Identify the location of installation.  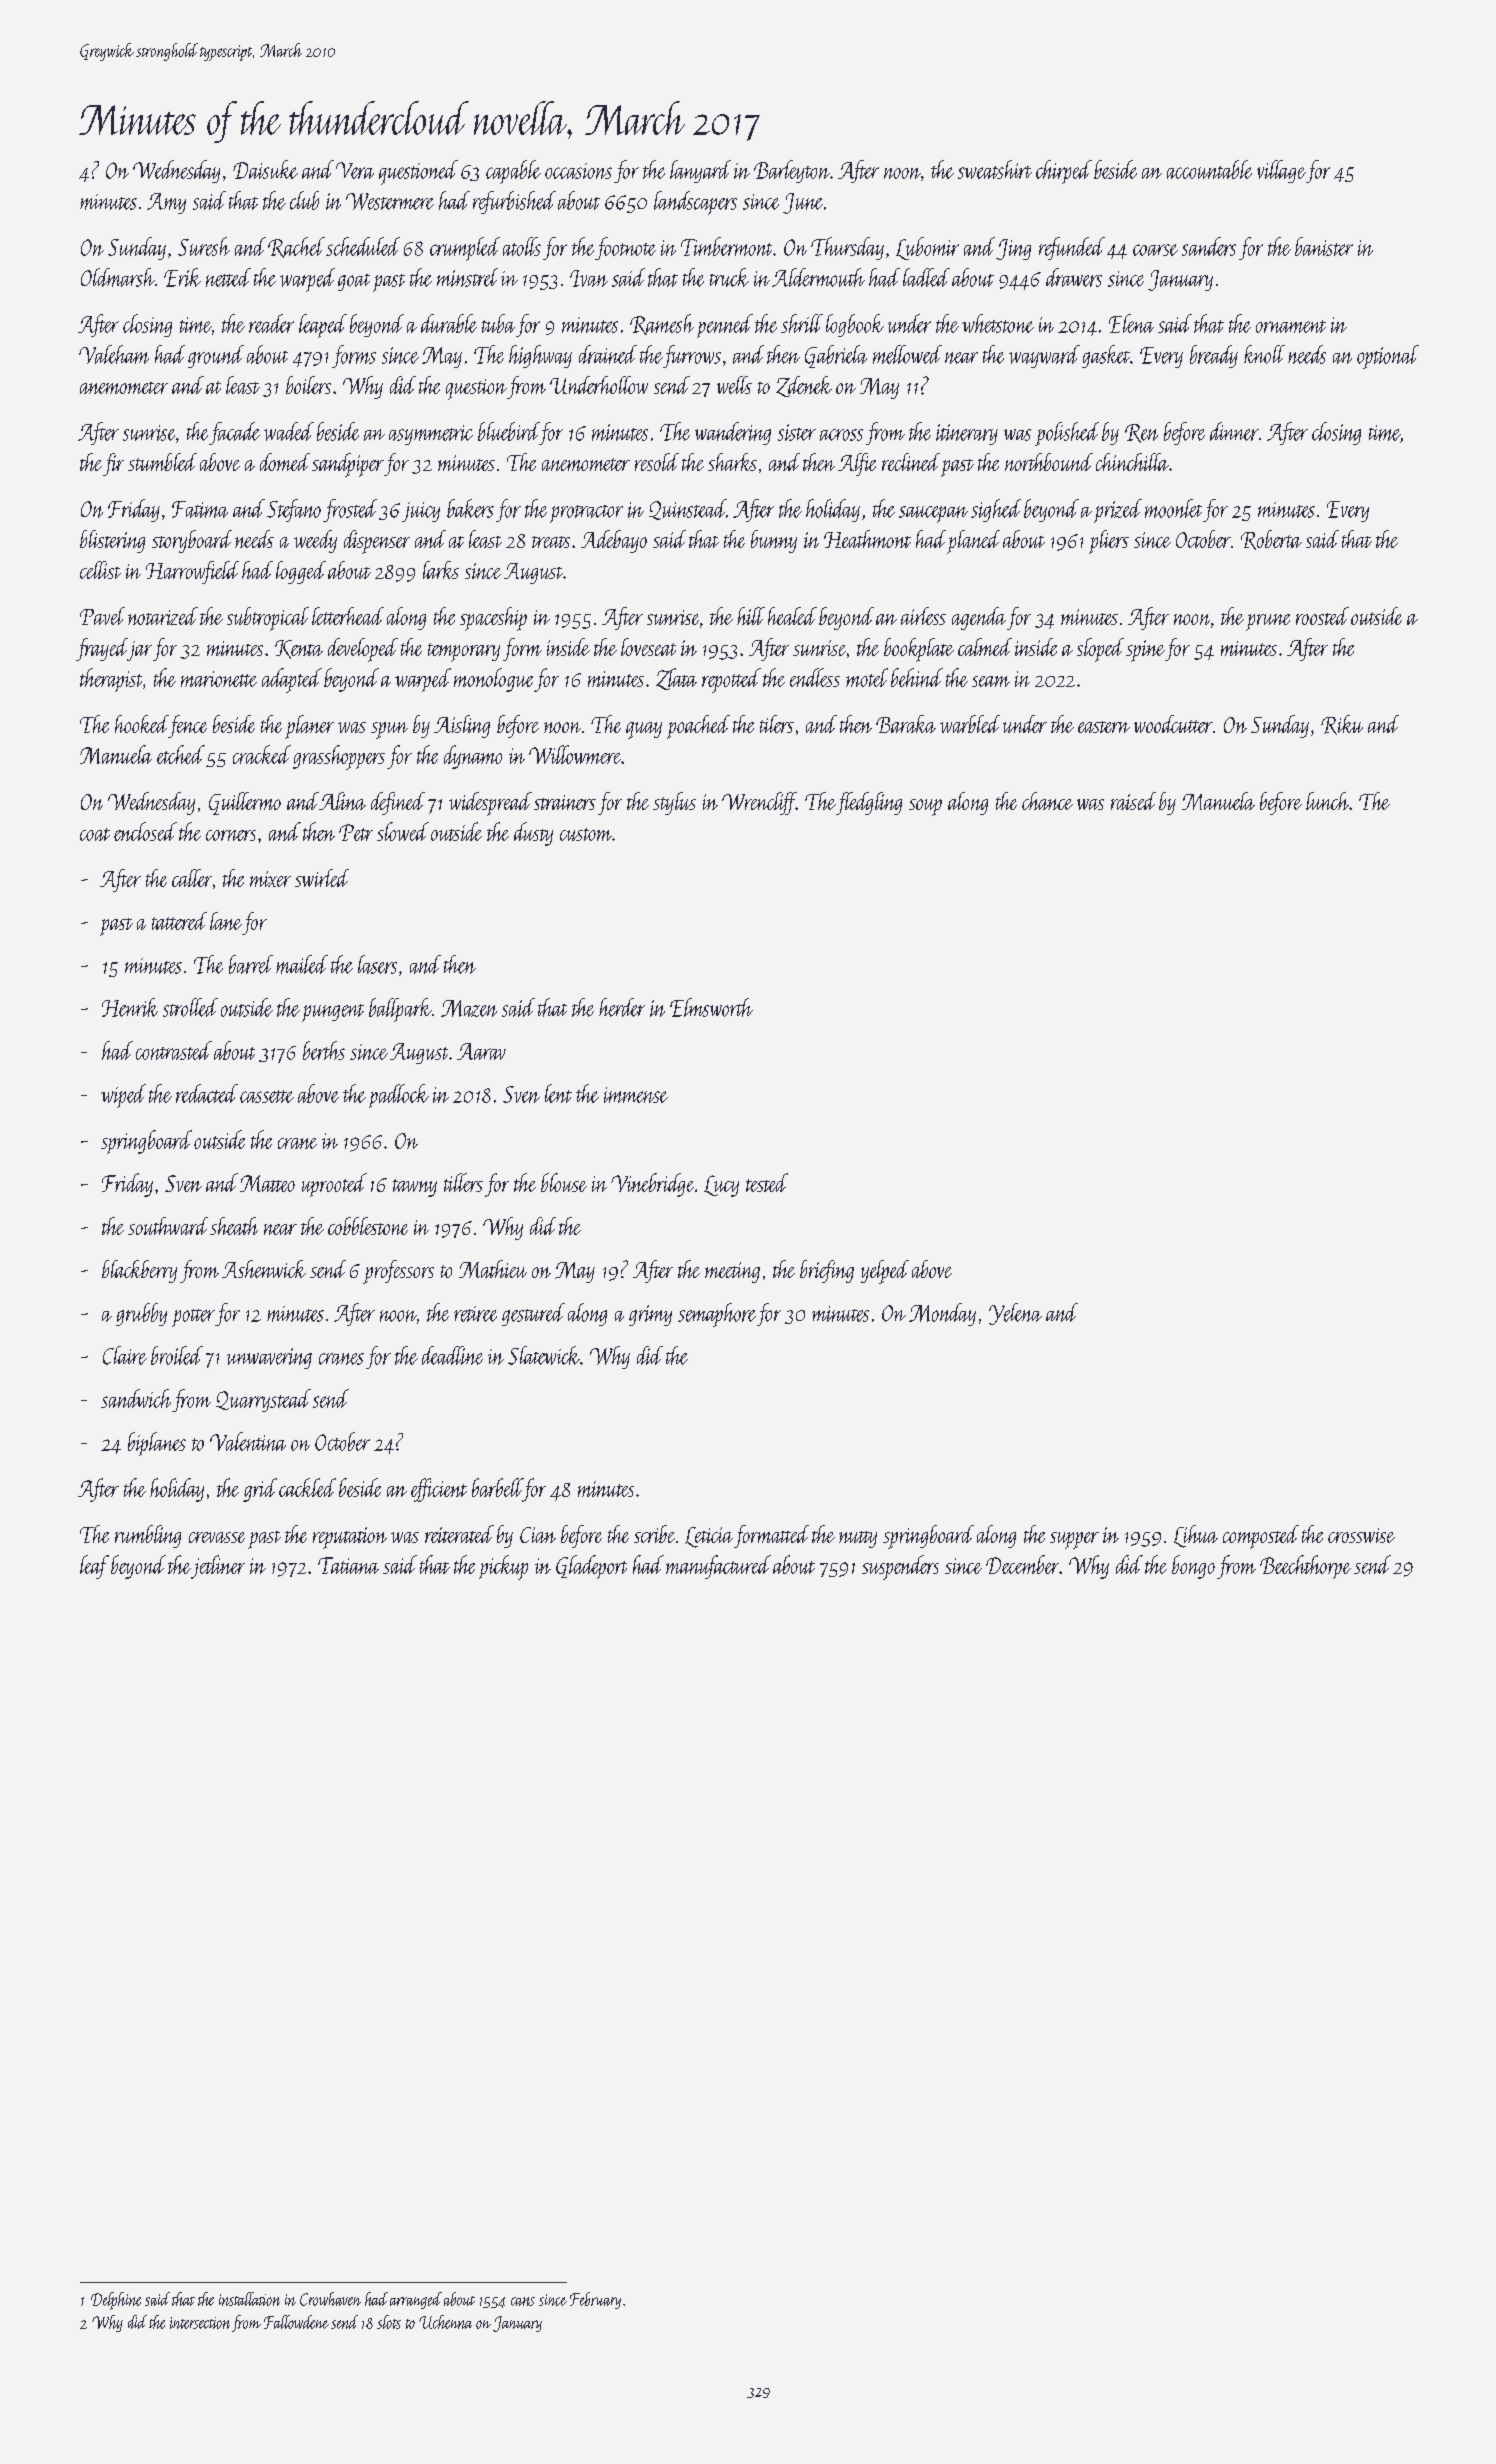
(249, 2299).
